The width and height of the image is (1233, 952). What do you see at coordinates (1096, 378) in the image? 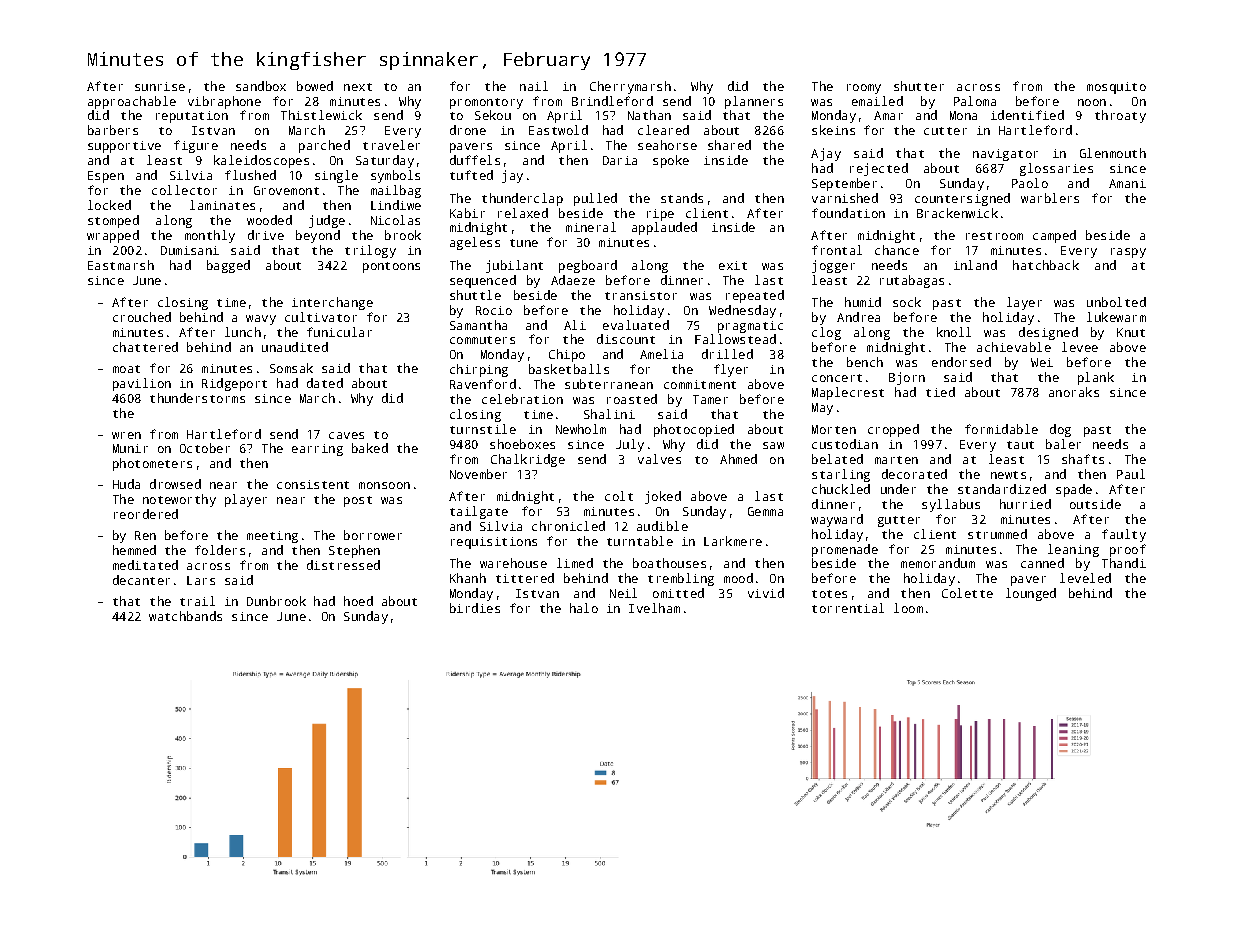
I see `plank` at bounding box center [1096, 378].
